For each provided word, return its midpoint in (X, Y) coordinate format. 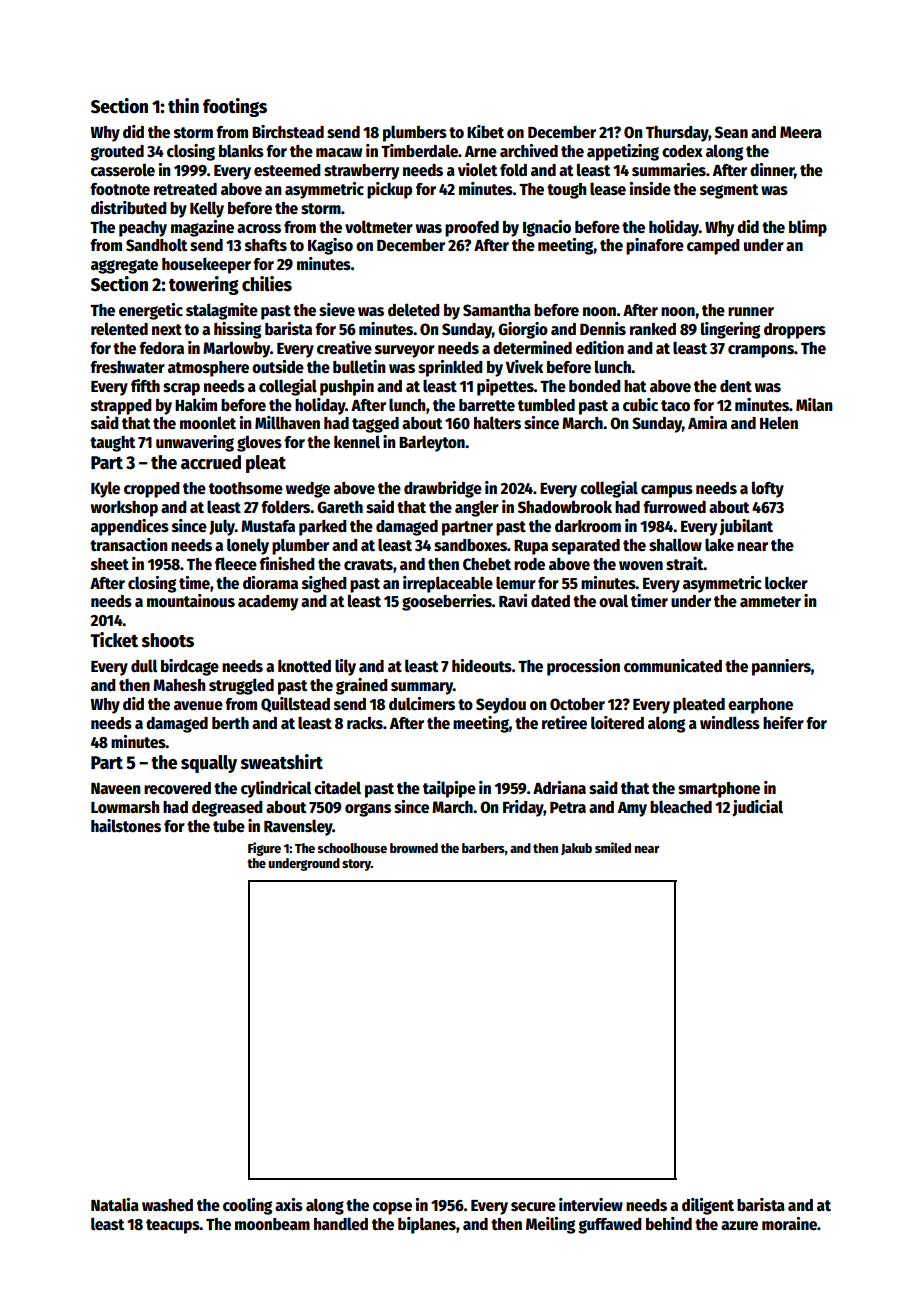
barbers (483, 848)
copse (392, 1208)
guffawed (610, 1226)
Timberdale (419, 151)
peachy (143, 229)
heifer (783, 723)
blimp (808, 228)
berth (230, 723)
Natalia (115, 1204)
